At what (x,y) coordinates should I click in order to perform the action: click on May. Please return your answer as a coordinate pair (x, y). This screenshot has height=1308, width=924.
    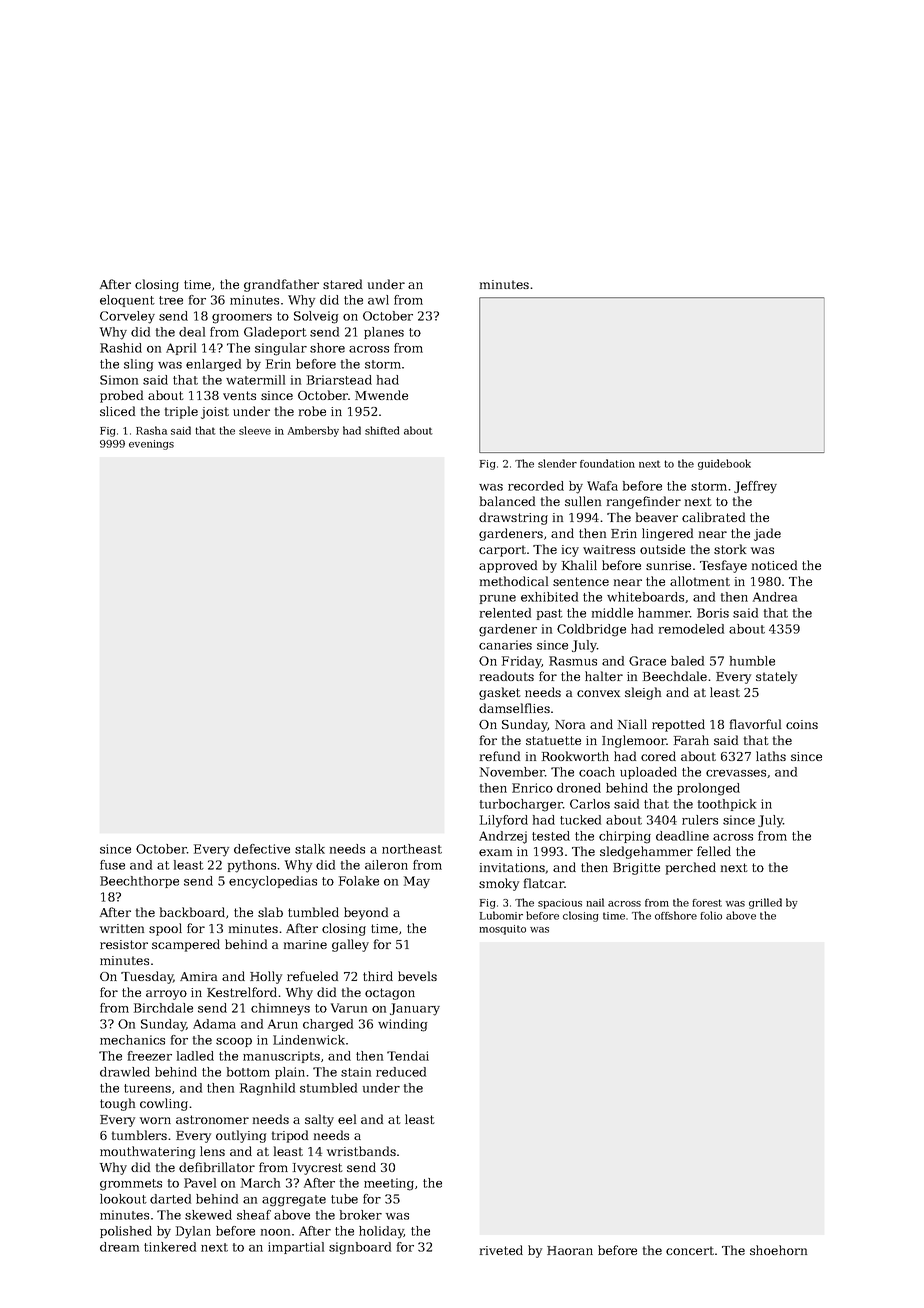
    Looking at the image, I should click on (417, 882).
